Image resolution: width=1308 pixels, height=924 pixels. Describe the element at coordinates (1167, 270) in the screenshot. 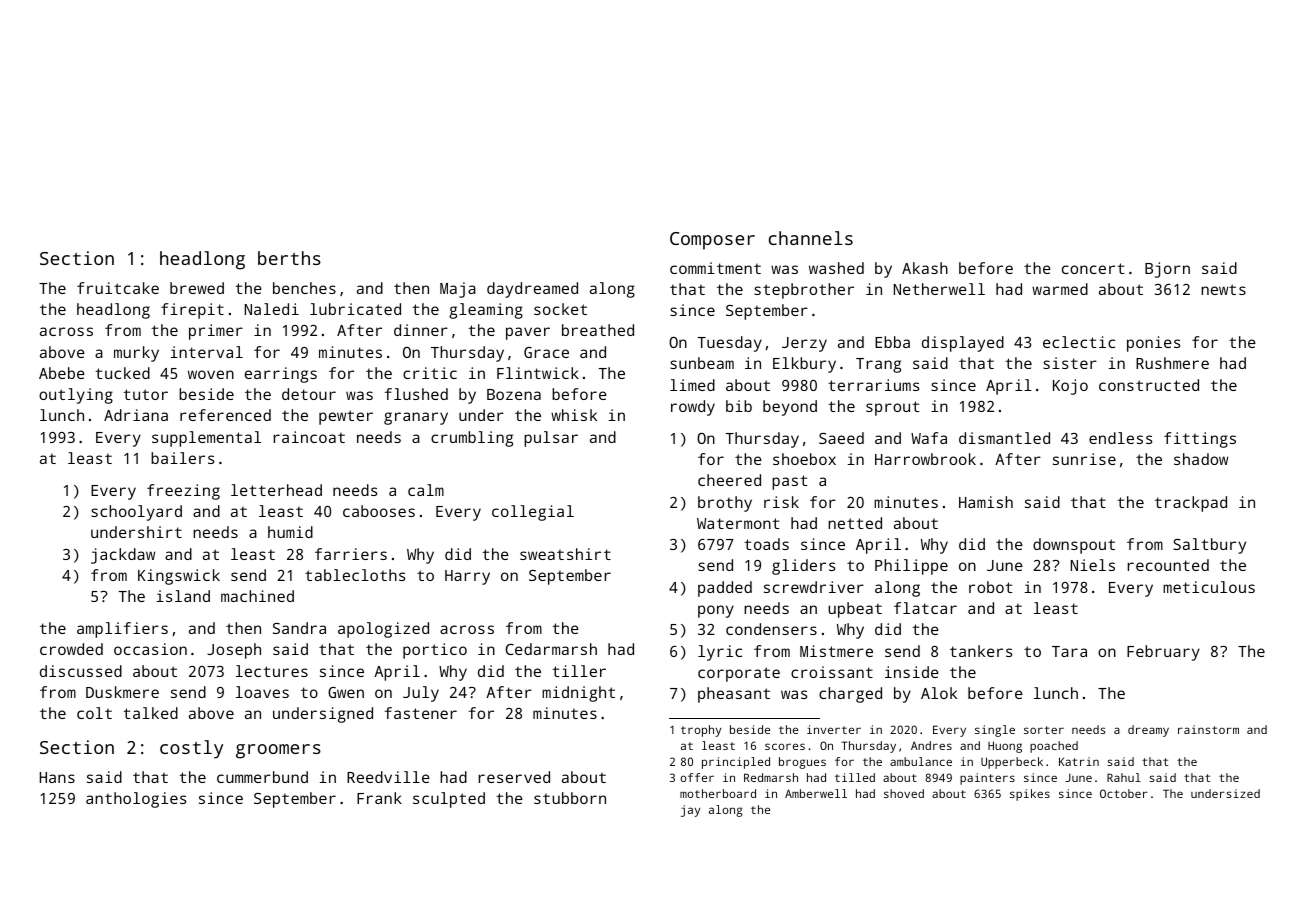

I see `Bjorn` at that location.
